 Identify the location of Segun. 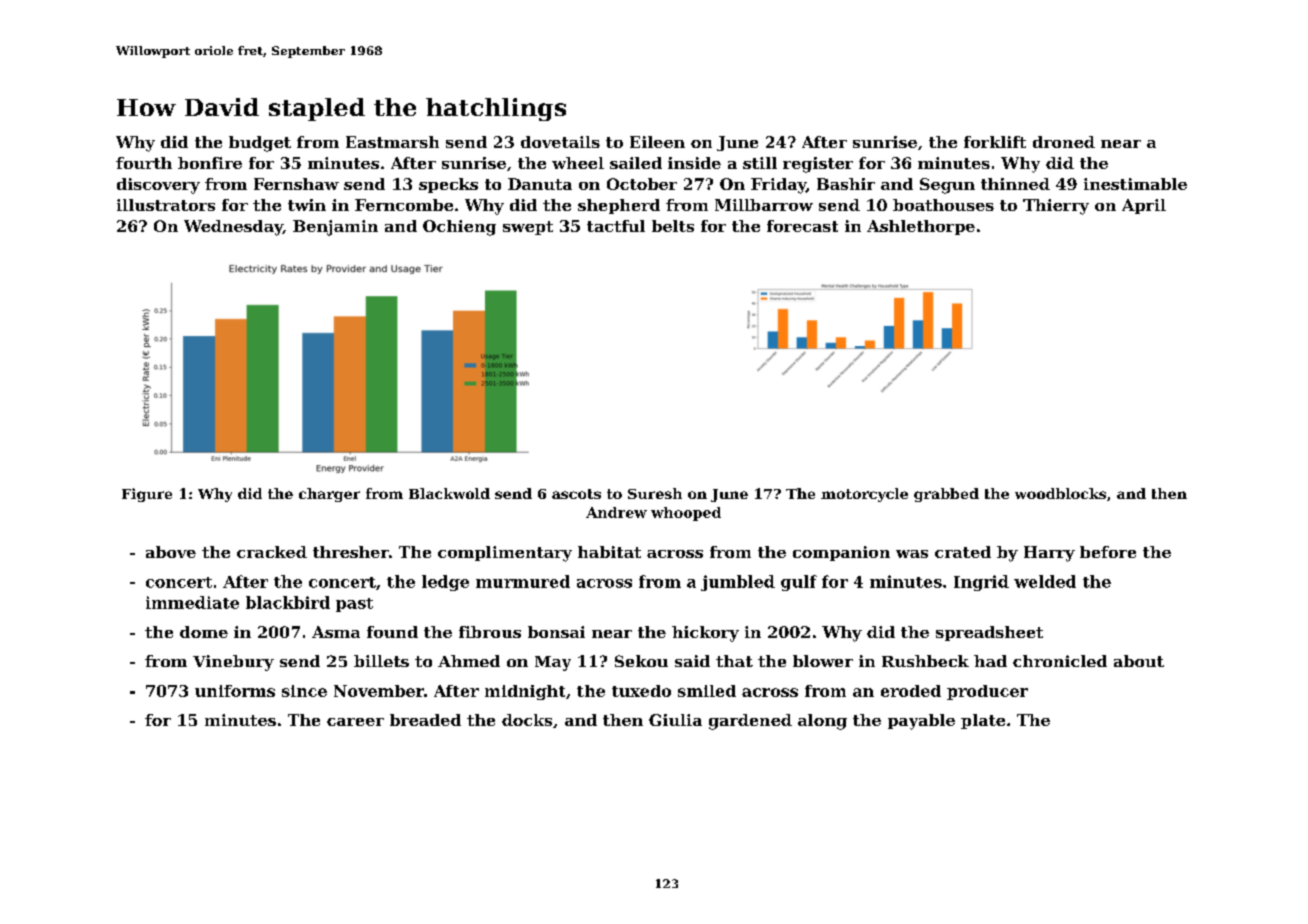
(947, 186).
